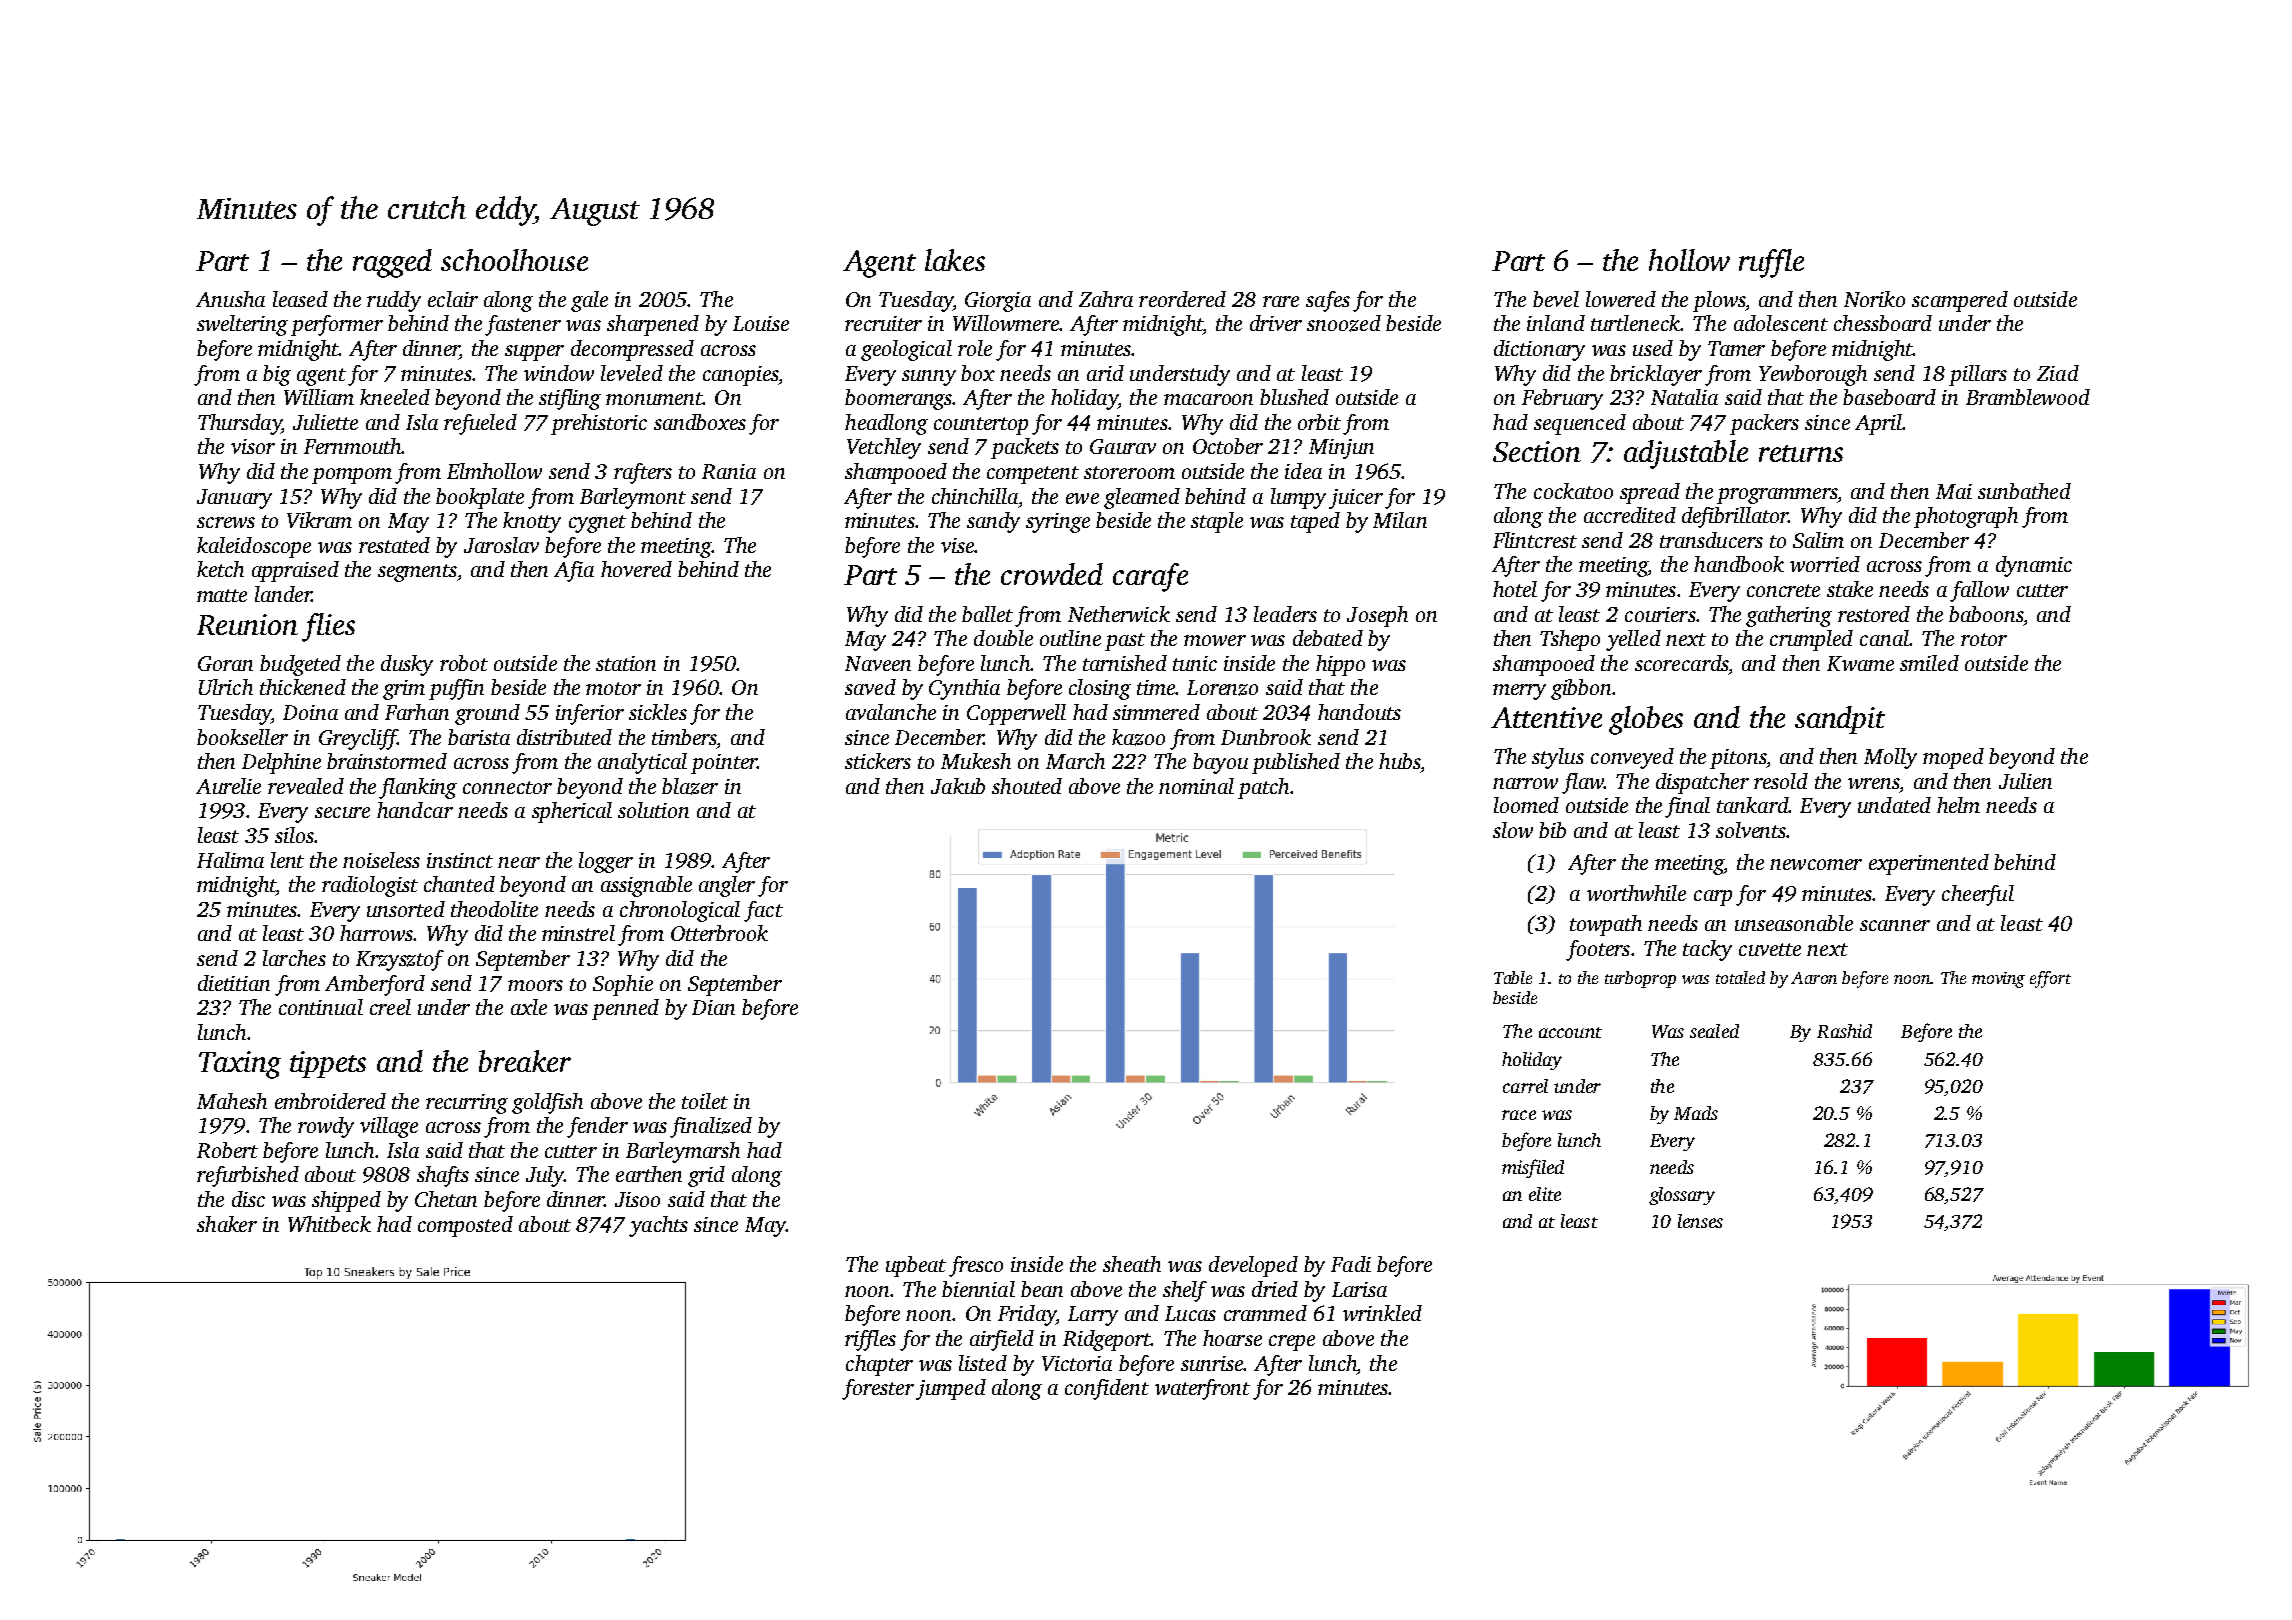 This screenshot has width=2292, height=1620. Describe the element at coordinates (684, 737) in the screenshot. I see `timbers` at that location.
